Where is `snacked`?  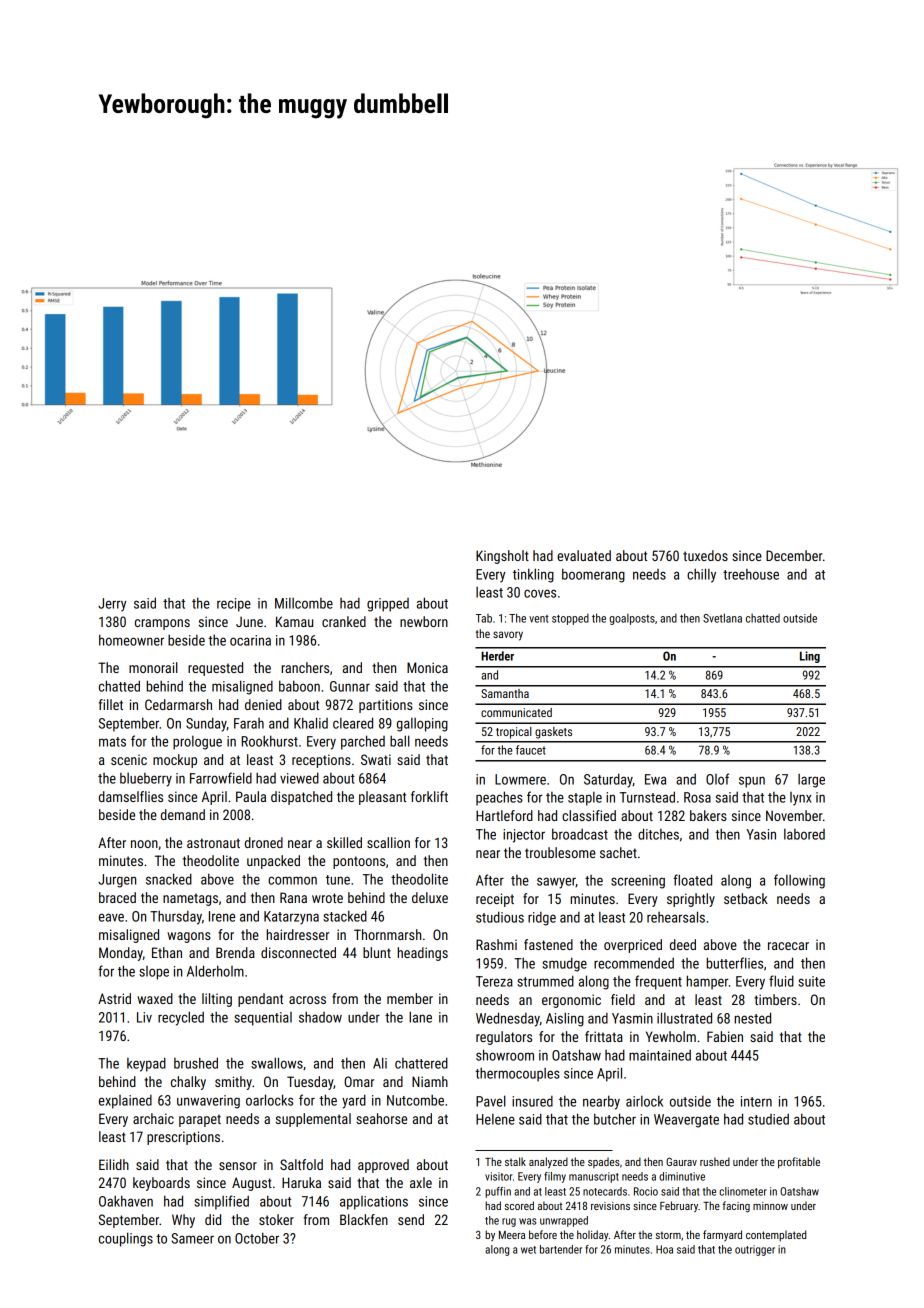 snacked is located at coordinates (169, 879).
